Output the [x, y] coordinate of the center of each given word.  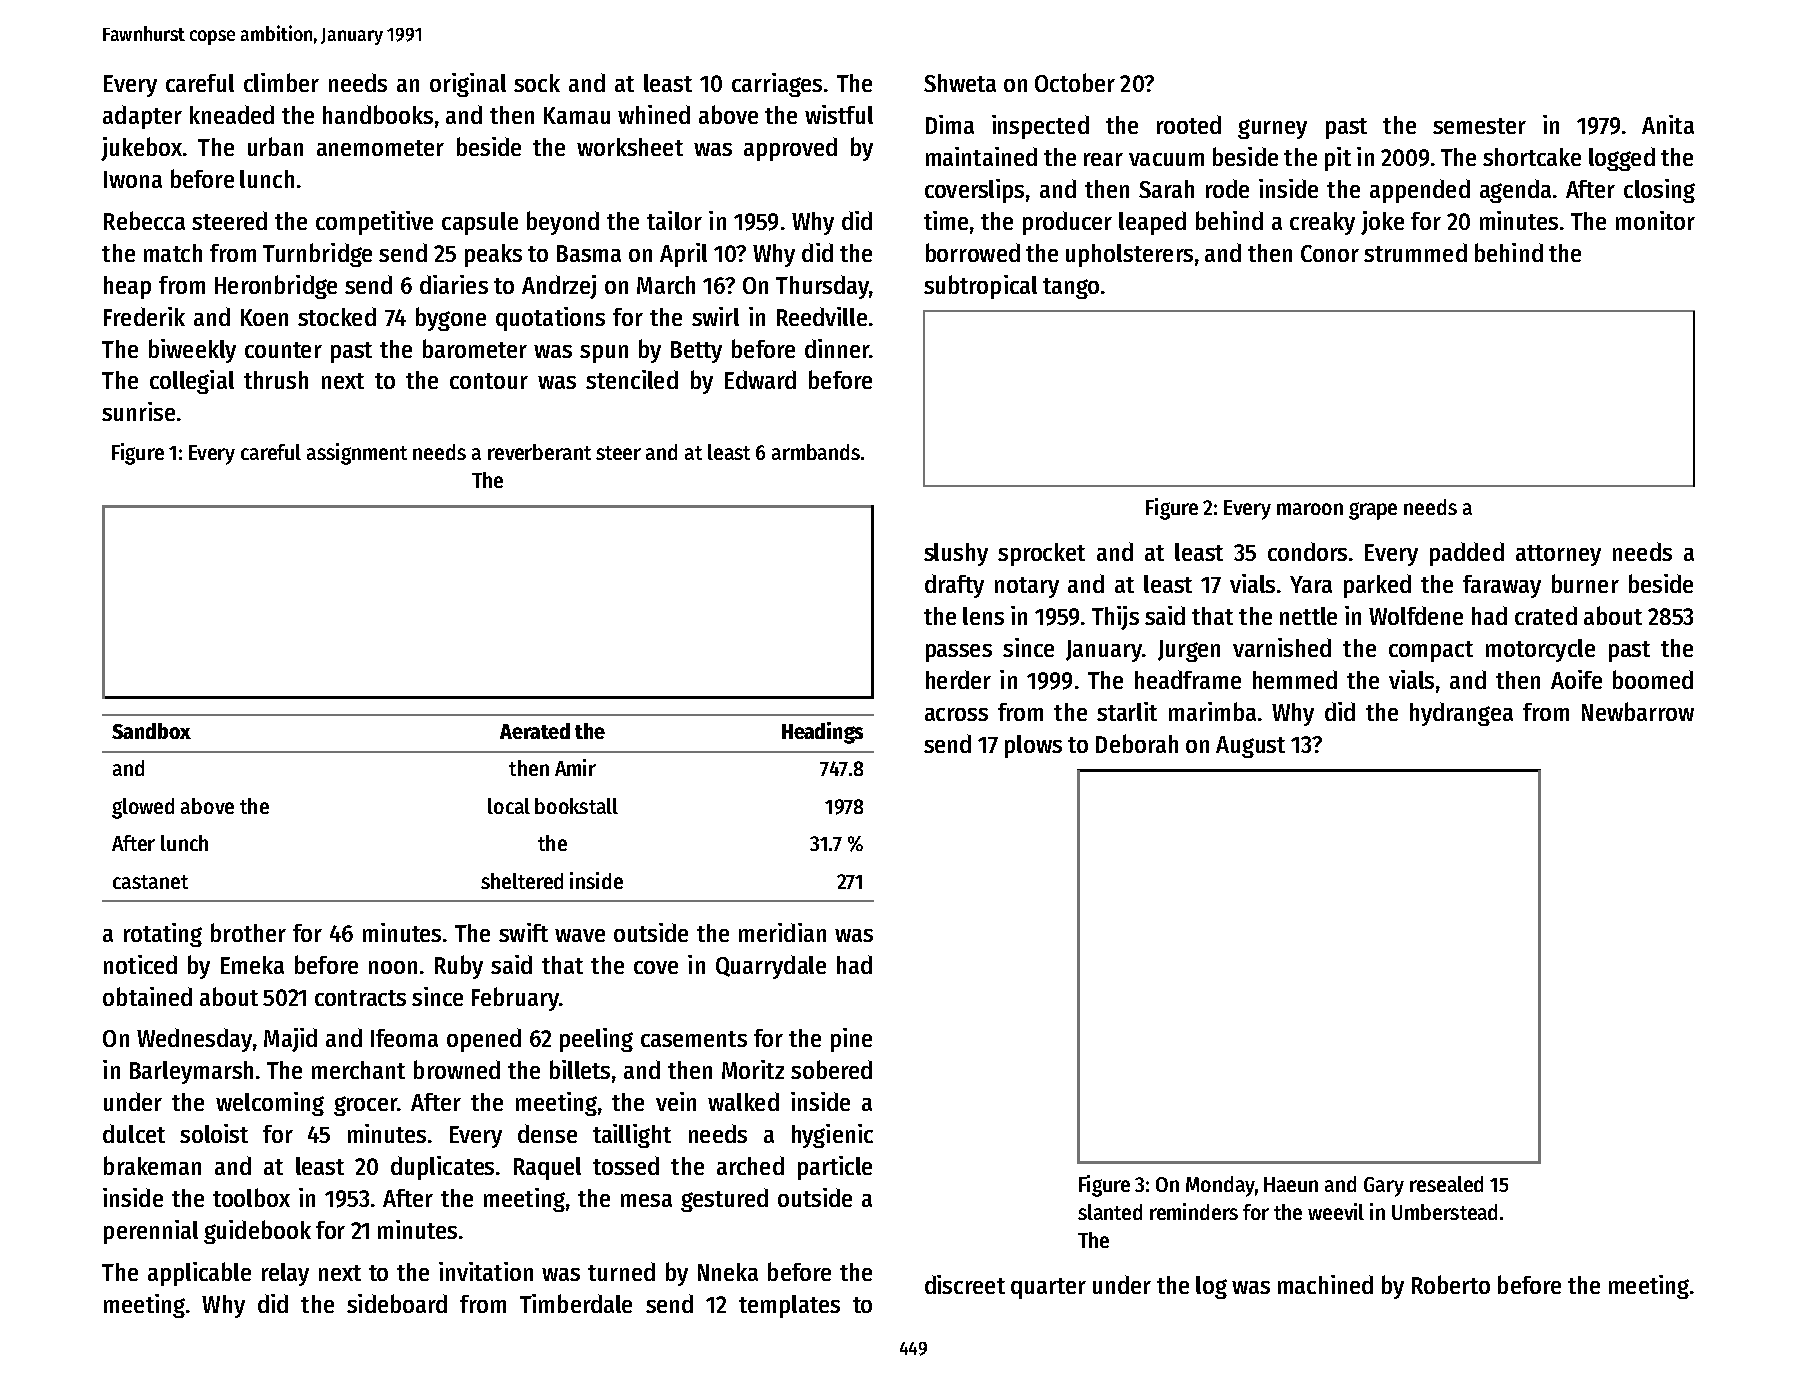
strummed [1415, 252]
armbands [816, 452]
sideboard [397, 1303]
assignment [357, 454]
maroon [1310, 509]
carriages [777, 85]
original [468, 85]
